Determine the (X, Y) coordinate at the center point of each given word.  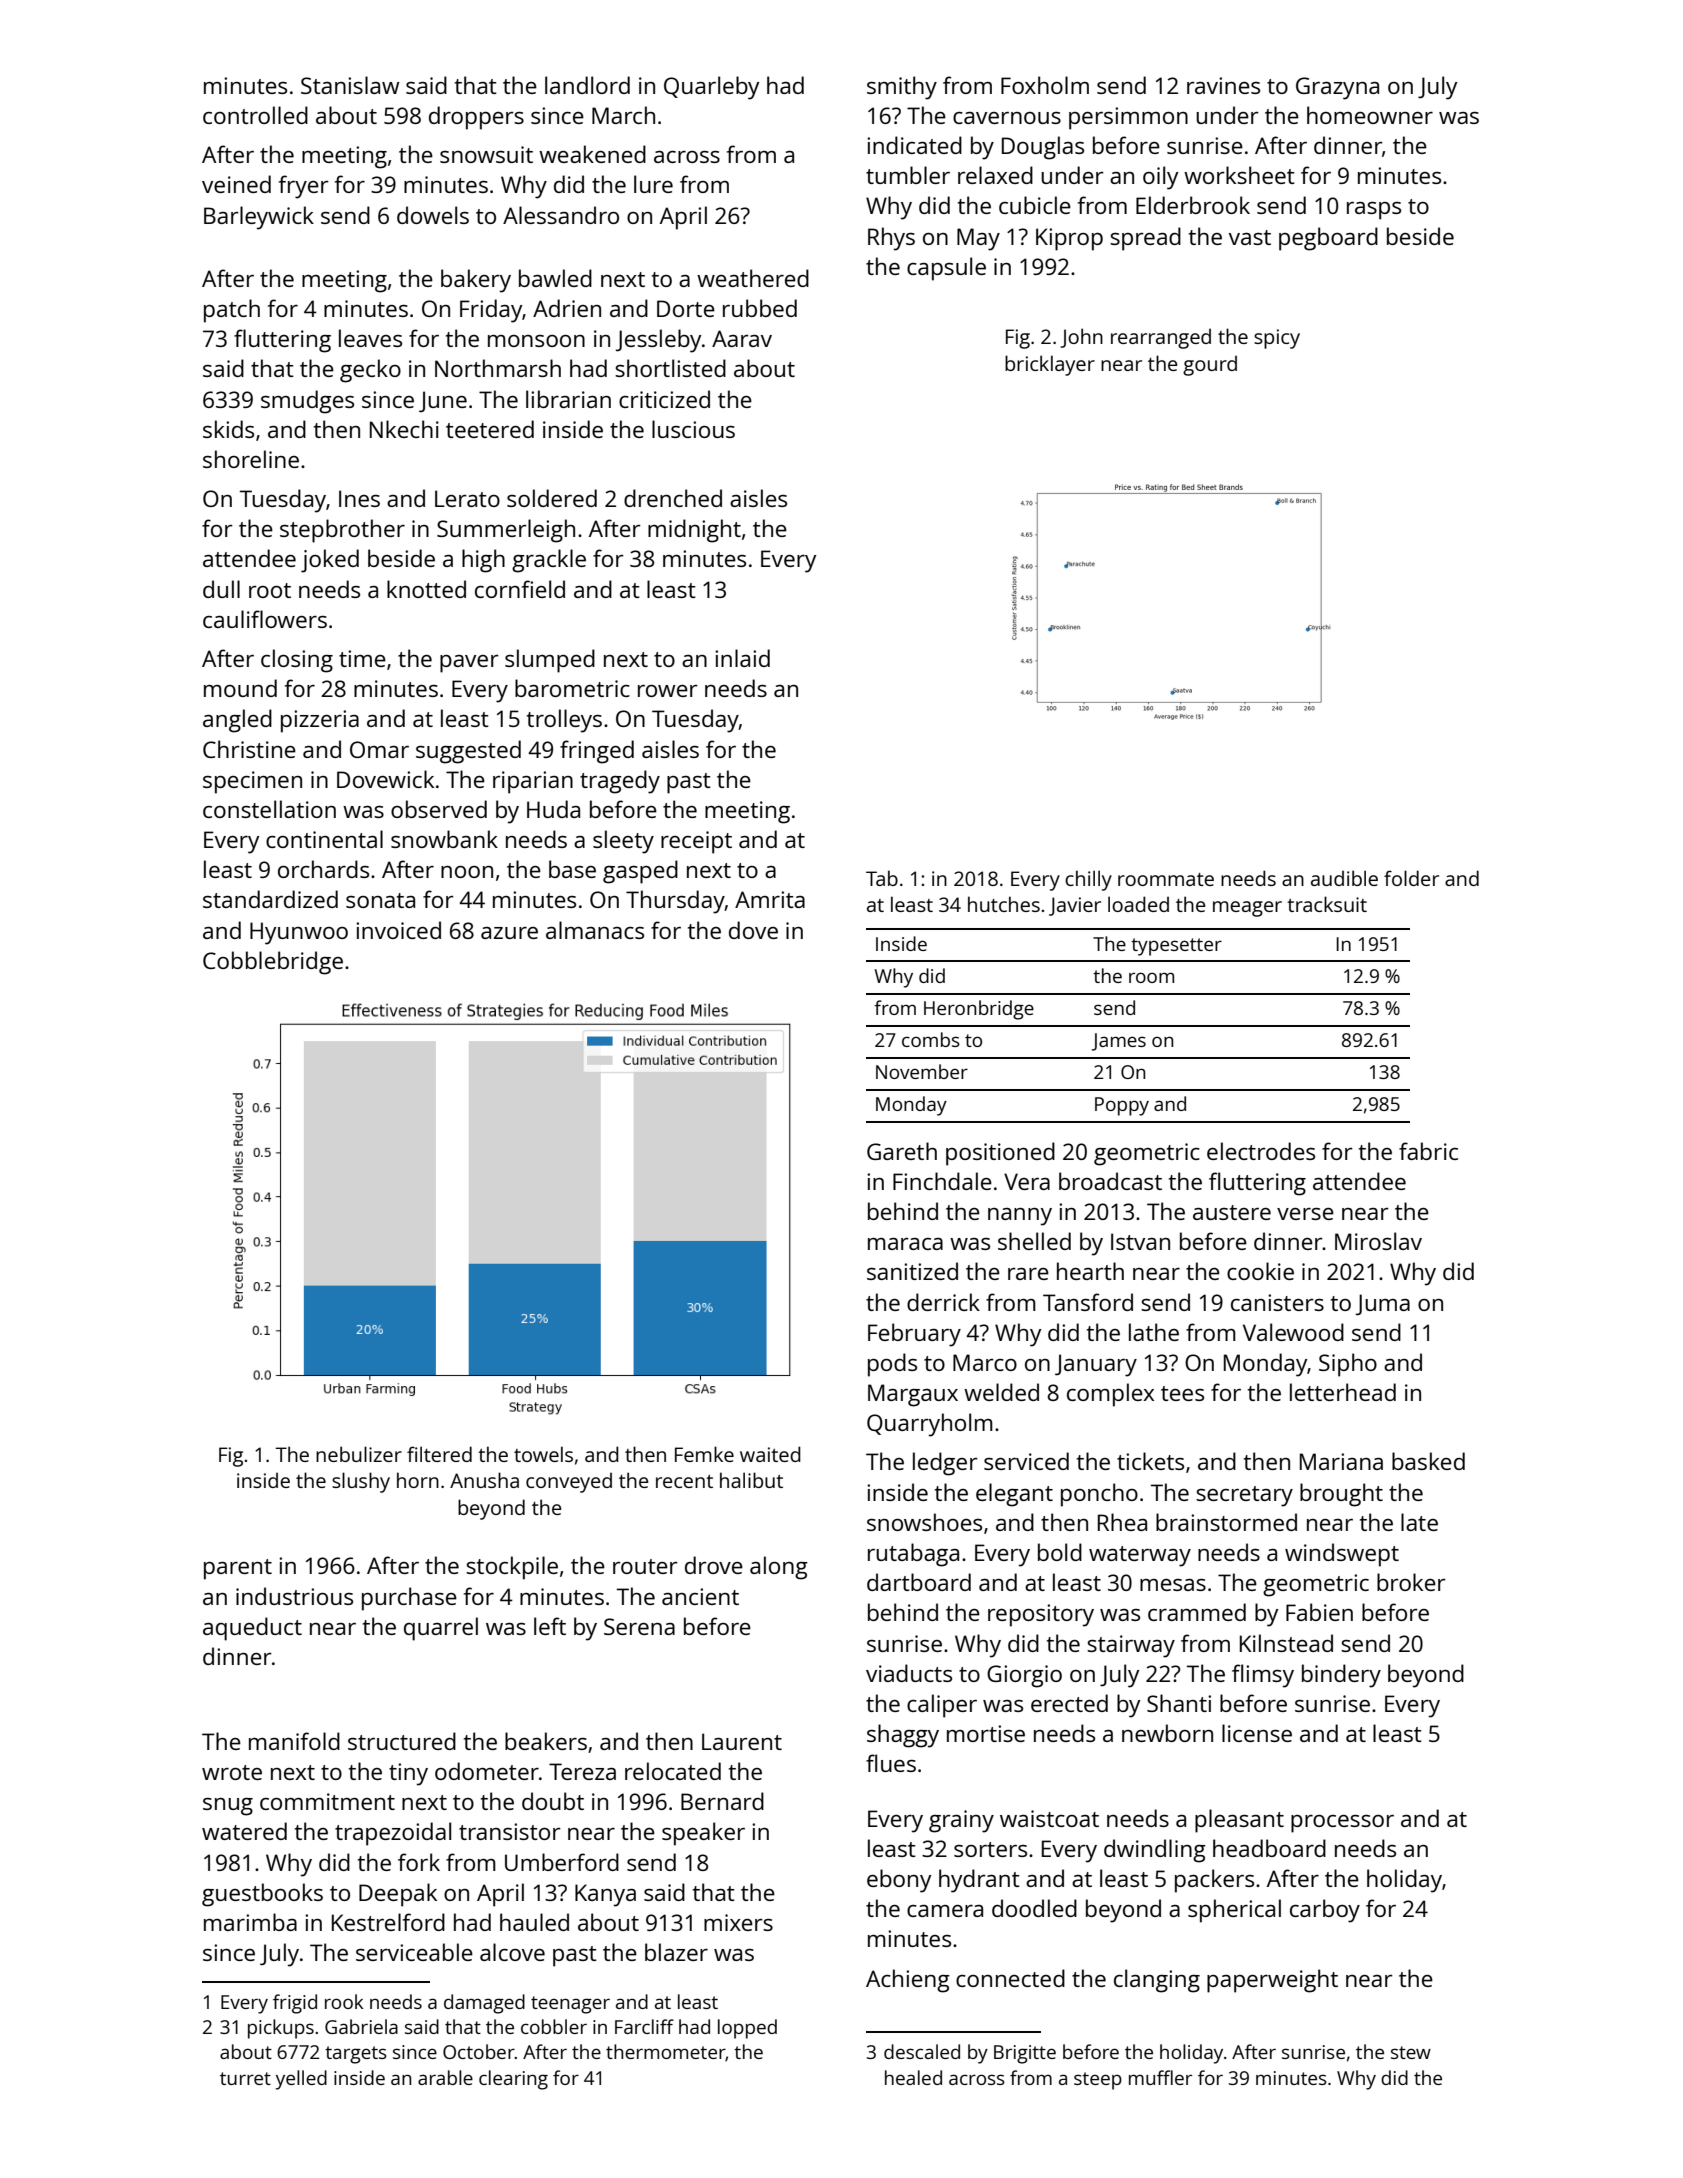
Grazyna (1337, 88)
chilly (1088, 880)
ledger (945, 1464)
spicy (1277, 339)
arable (445, 2077)
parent (238, 1569)
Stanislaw (350, 85)
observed (439, 809)
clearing (513, 2080)
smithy (902, 88)
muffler (1160, 2077)
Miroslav (1378, 1241)
